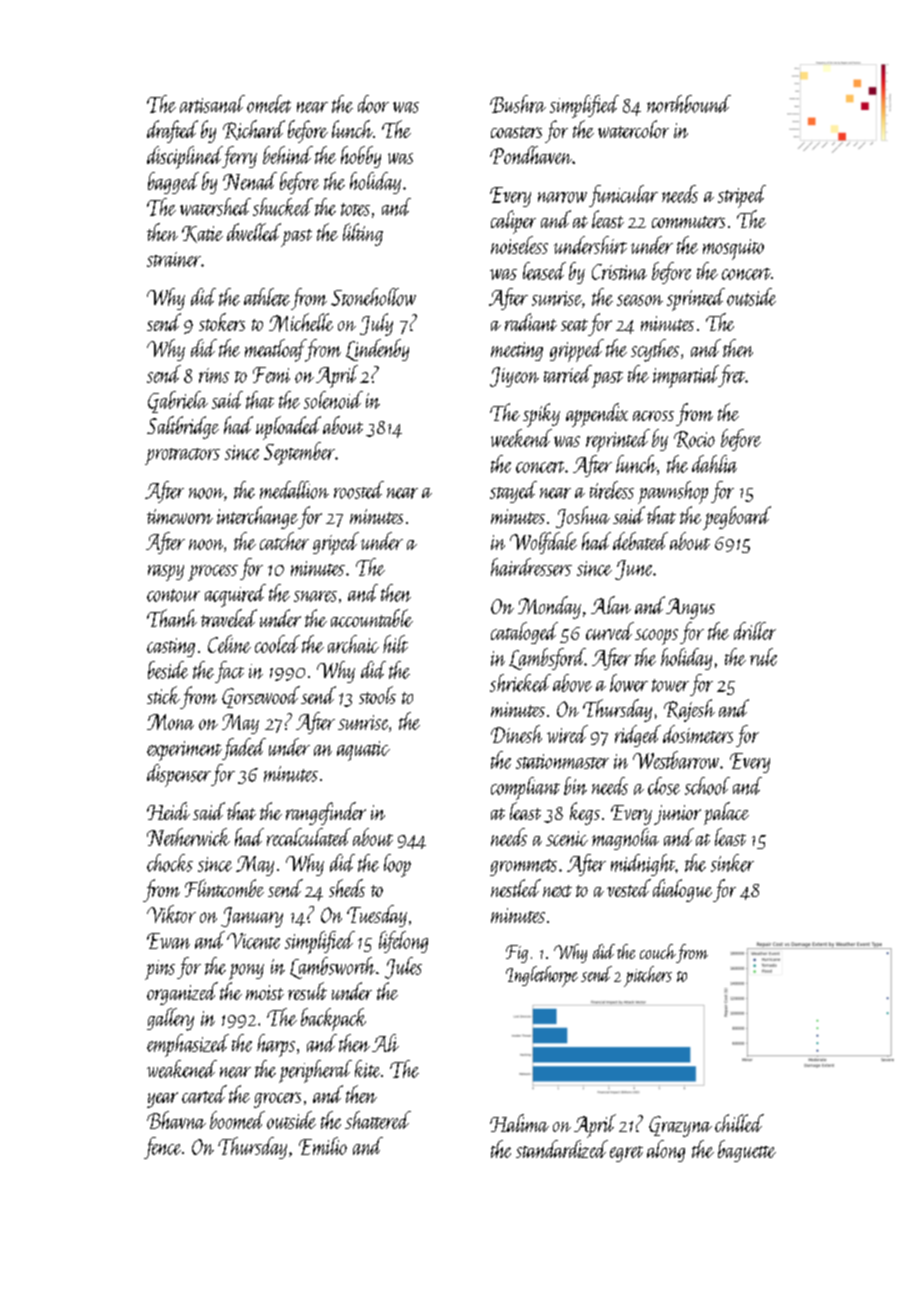 This screenshot has height=1311, width=924. Describe the element at coordinates (261, 697) in the screenshot. I see `Gorsewood` at that location.
